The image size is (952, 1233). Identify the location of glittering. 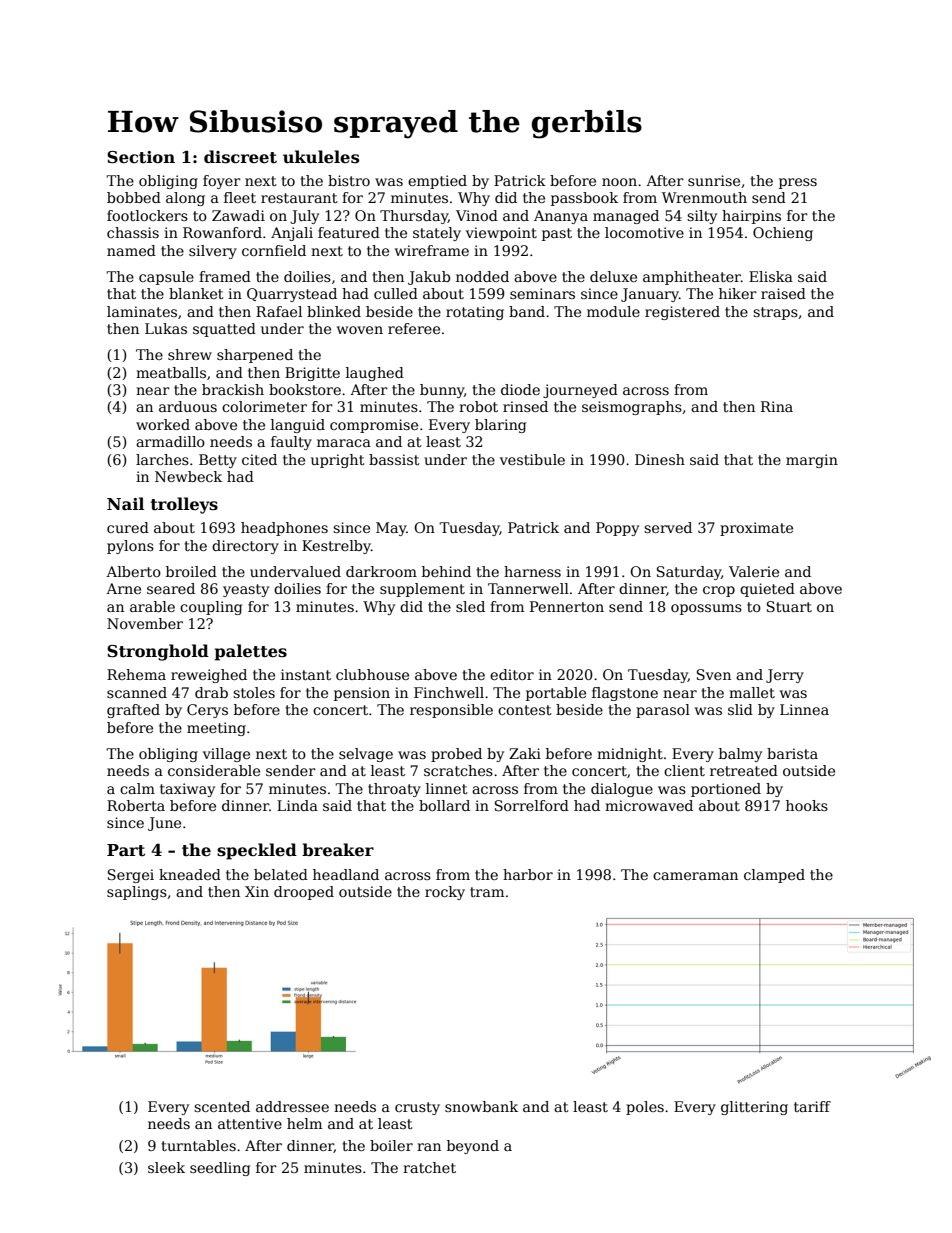
(754, 1108).
